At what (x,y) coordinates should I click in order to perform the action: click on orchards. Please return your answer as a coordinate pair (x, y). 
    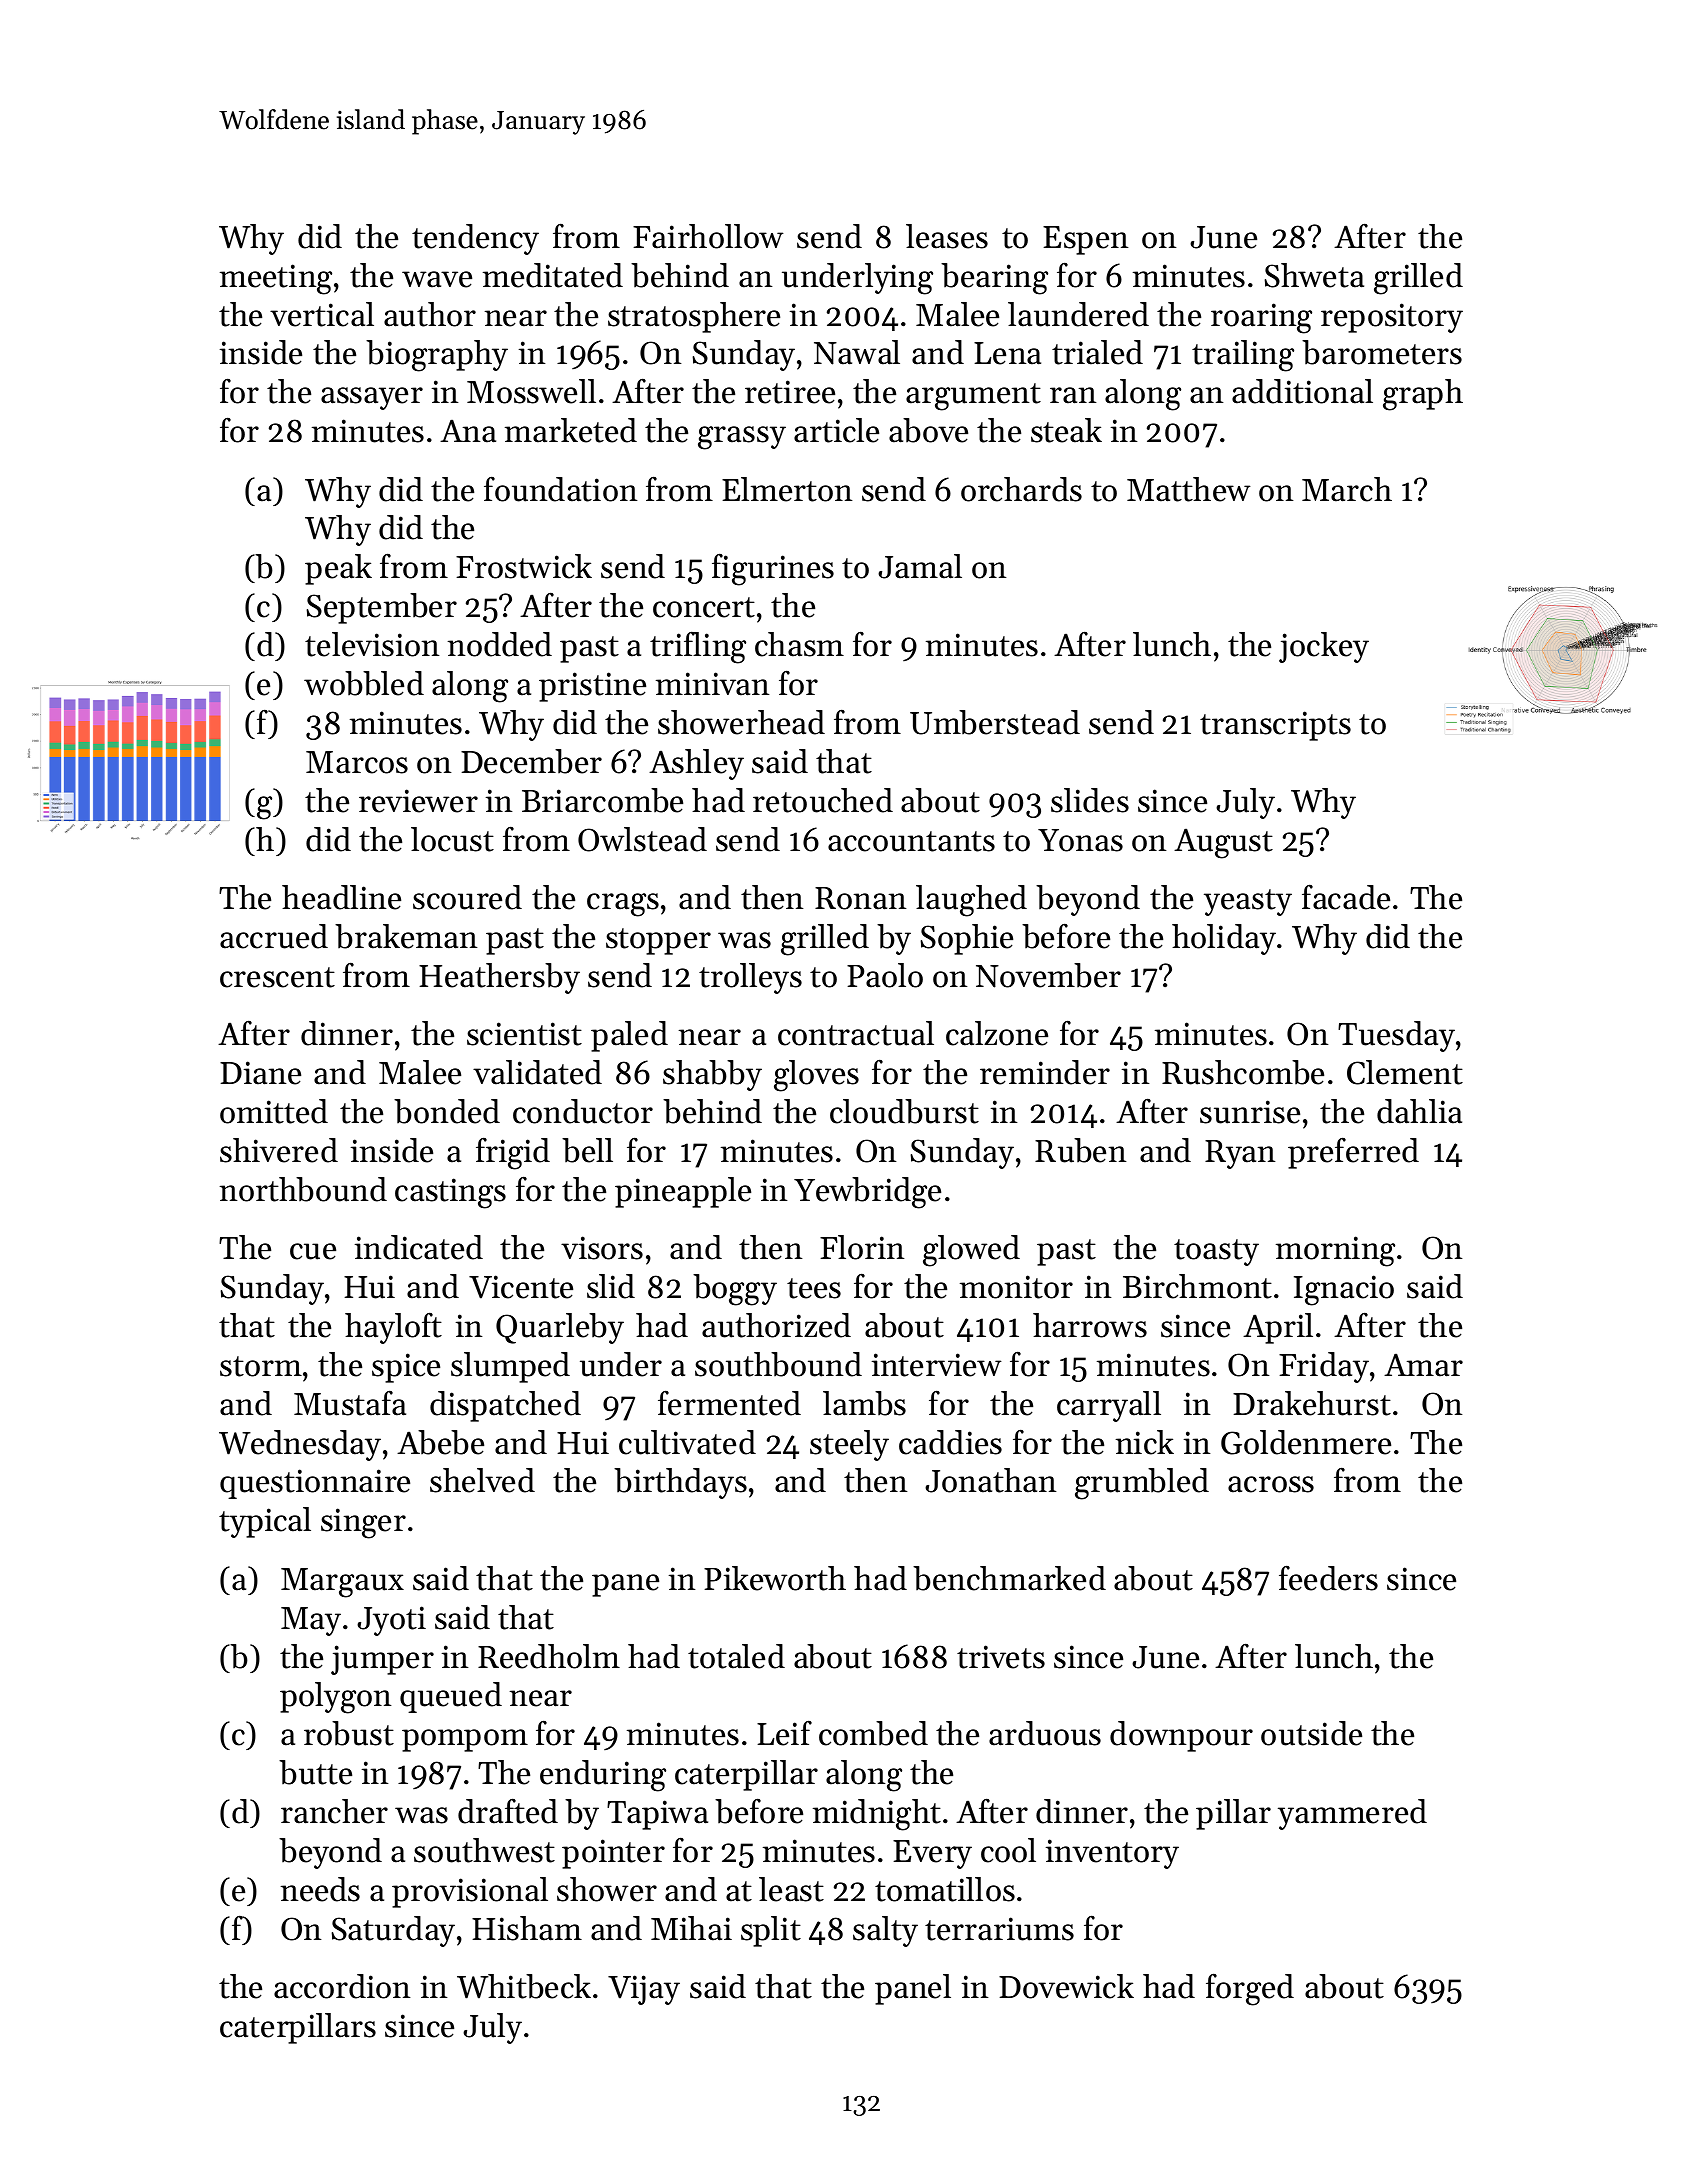
    Looking at the image, I should click on (1021, 489).
